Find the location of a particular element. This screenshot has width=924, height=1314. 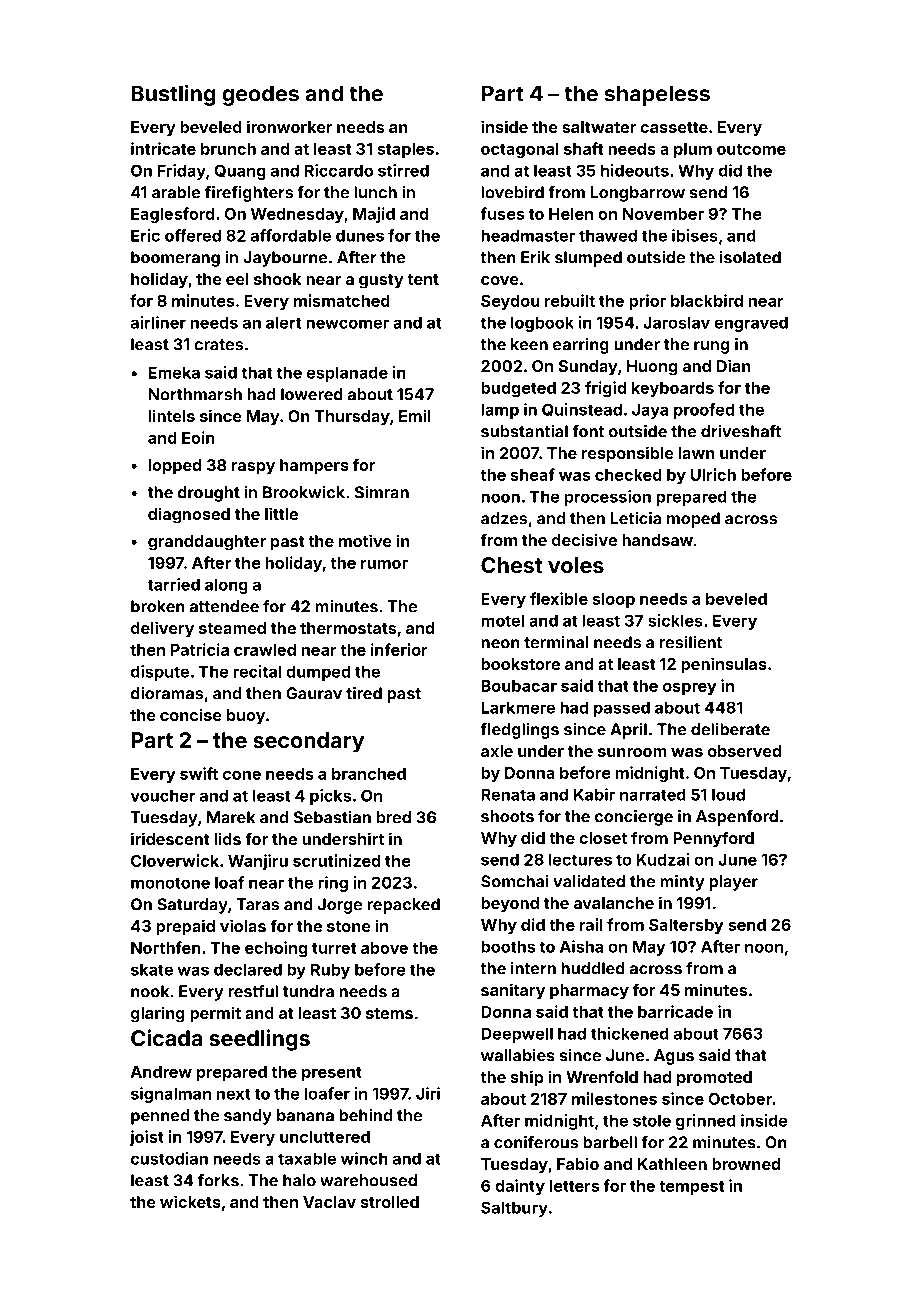

Jaroslav is located at coordinates (676, 322).
